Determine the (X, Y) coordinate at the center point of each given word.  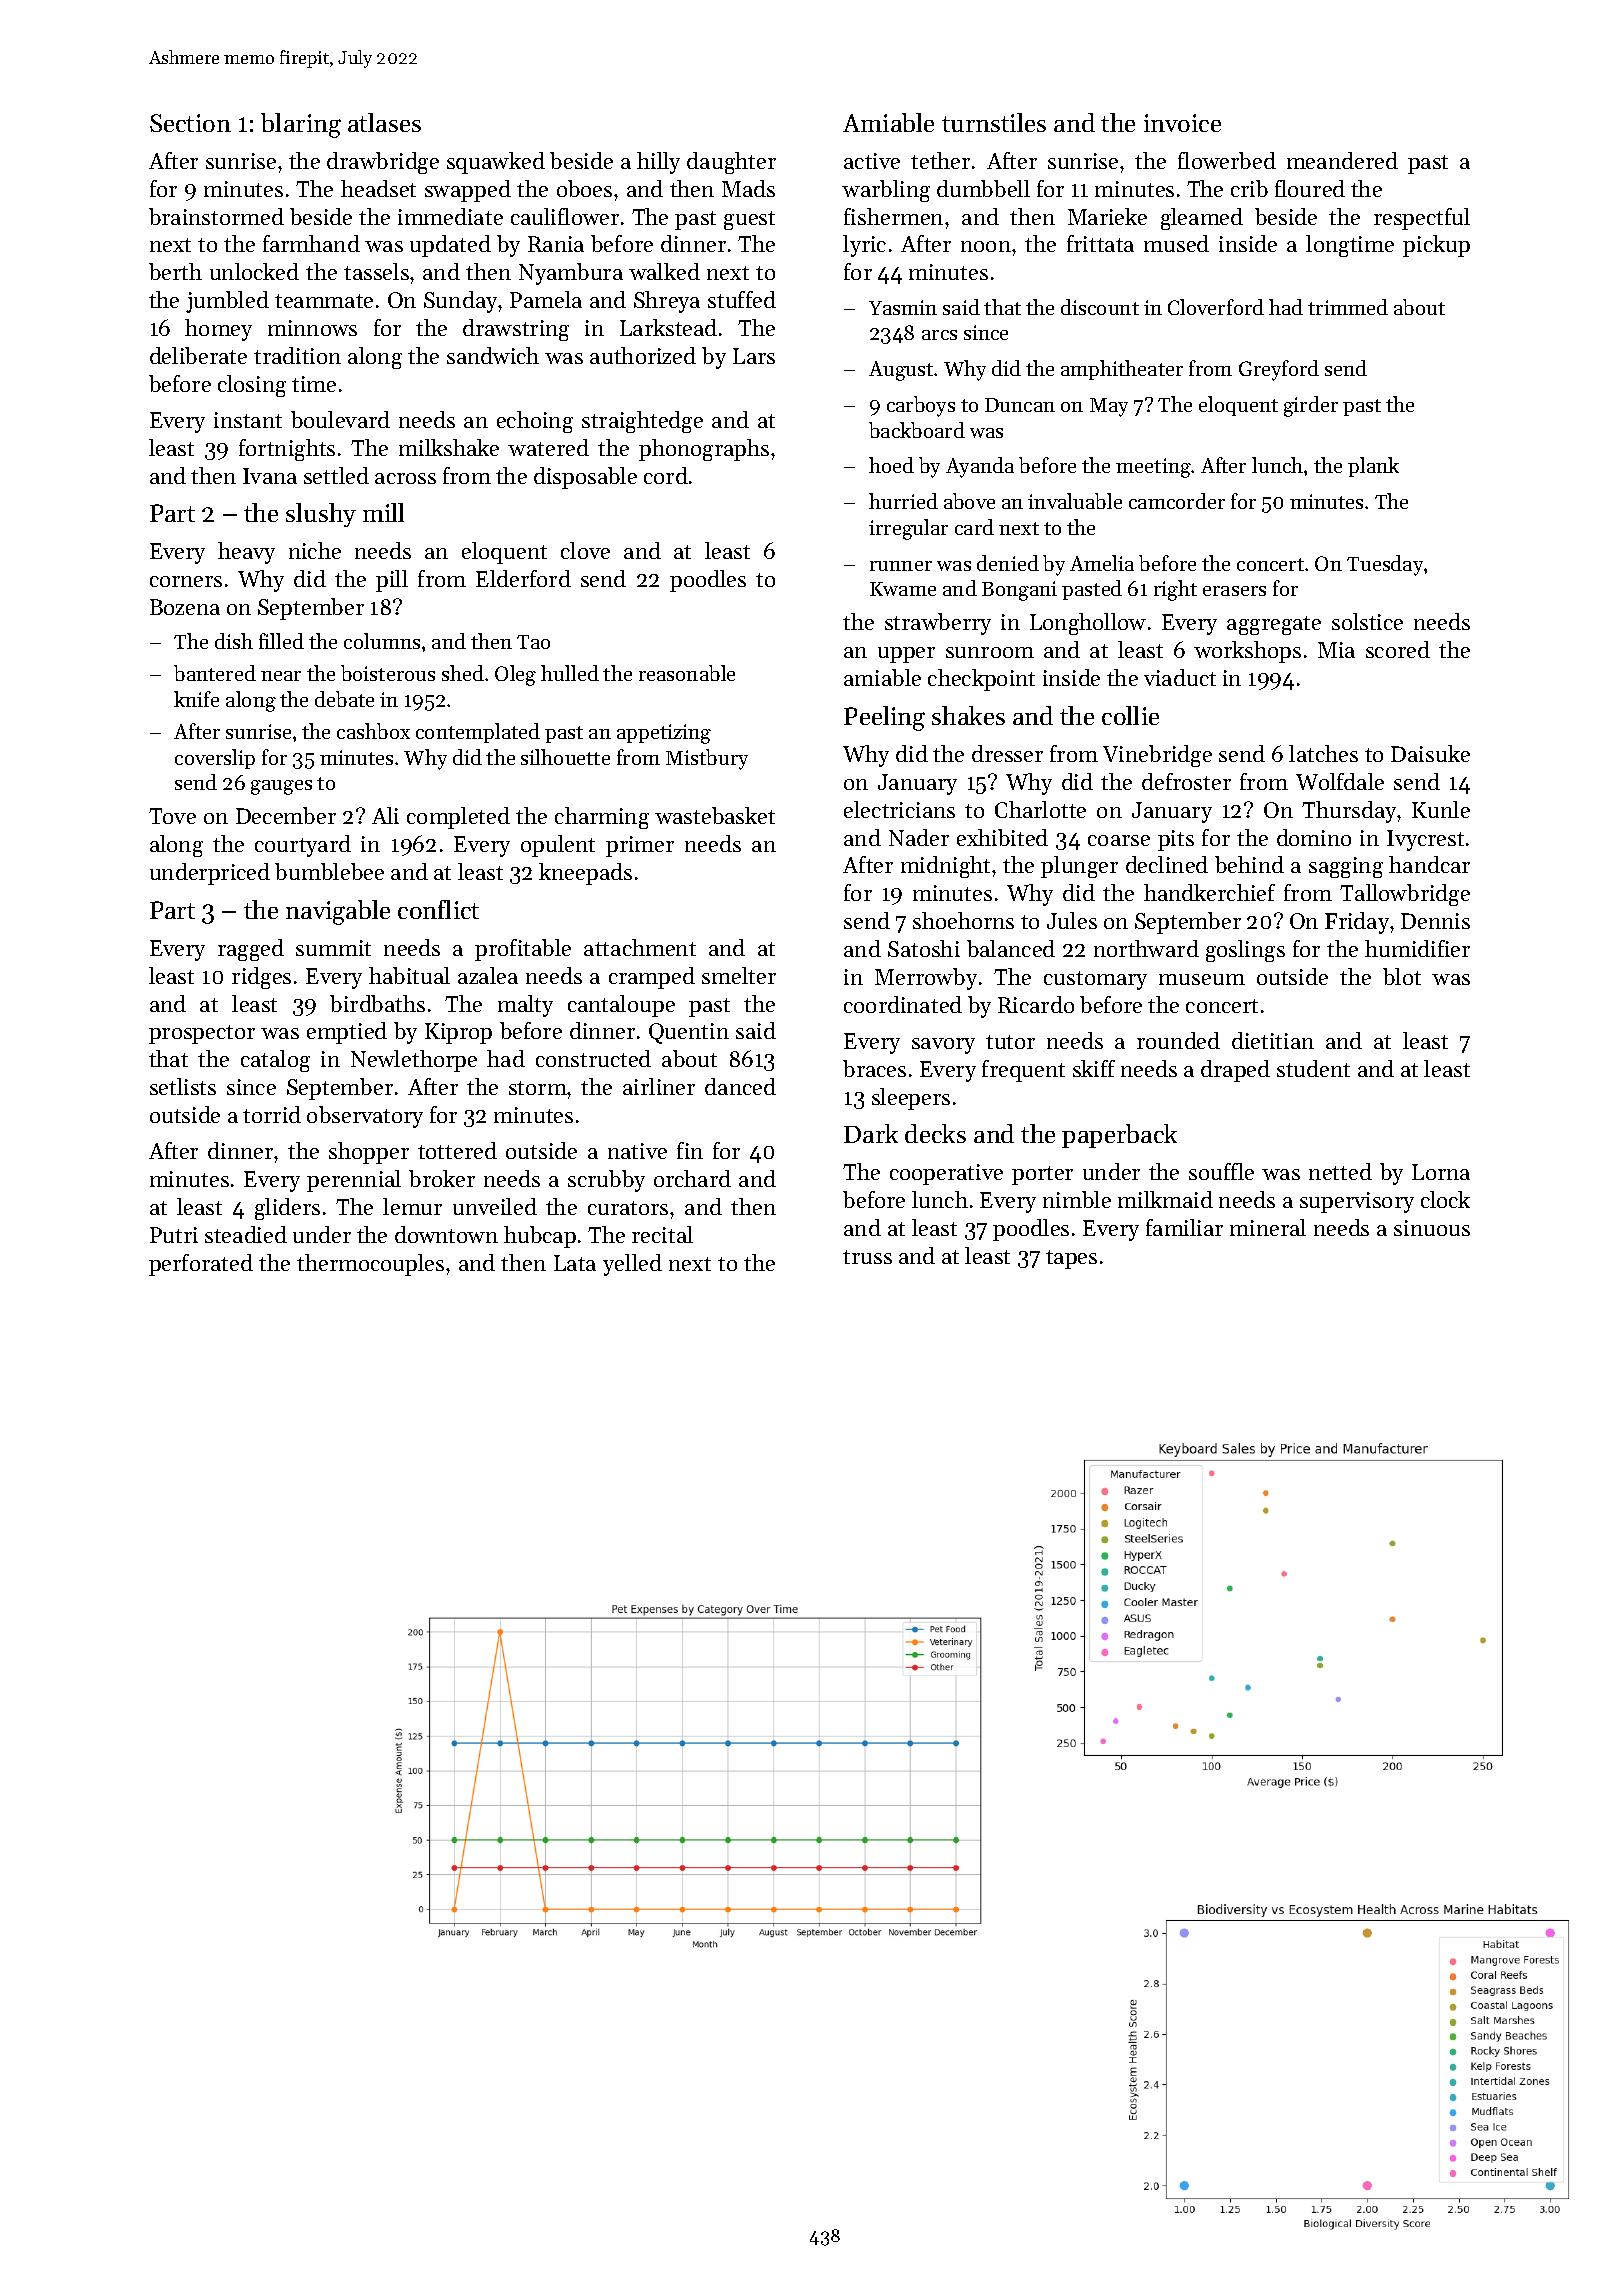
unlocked (254, 271)
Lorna (1441, 1172)
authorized (643, 355)
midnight (945, 867)
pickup (1436, 246)
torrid (272, 1114)
